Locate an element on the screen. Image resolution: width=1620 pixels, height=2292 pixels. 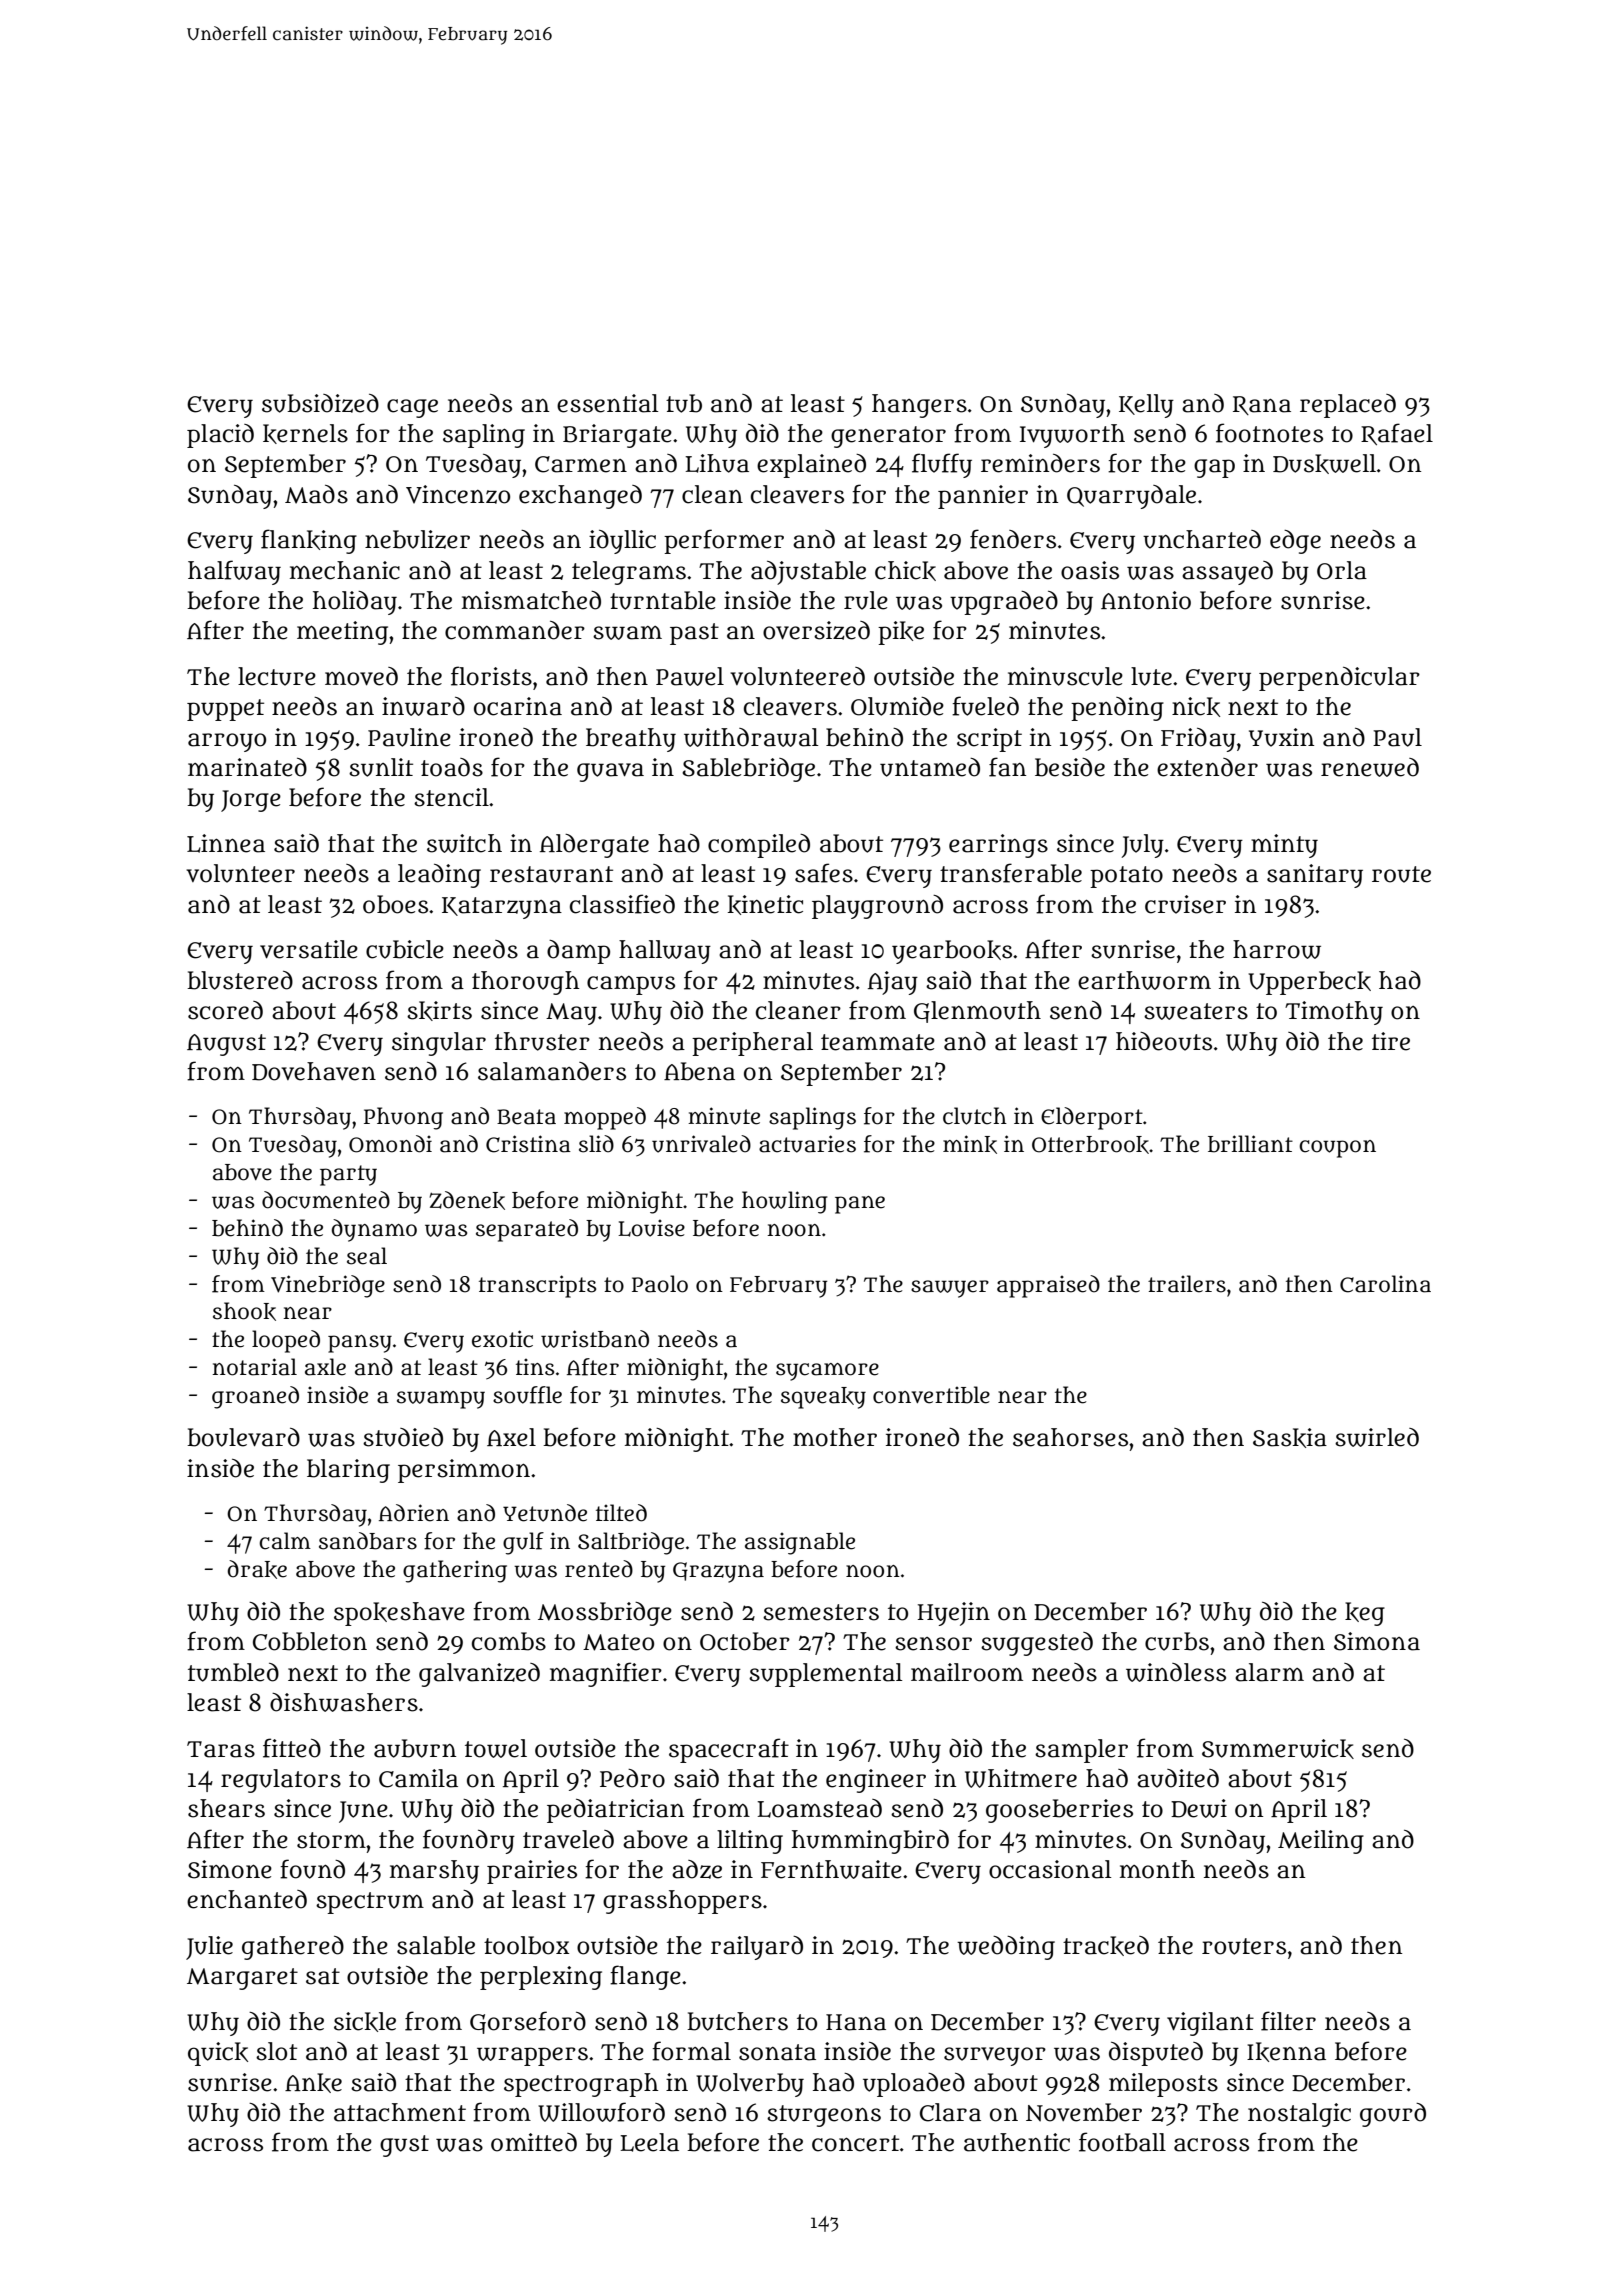
placid is located at coordinates (220, 436).
